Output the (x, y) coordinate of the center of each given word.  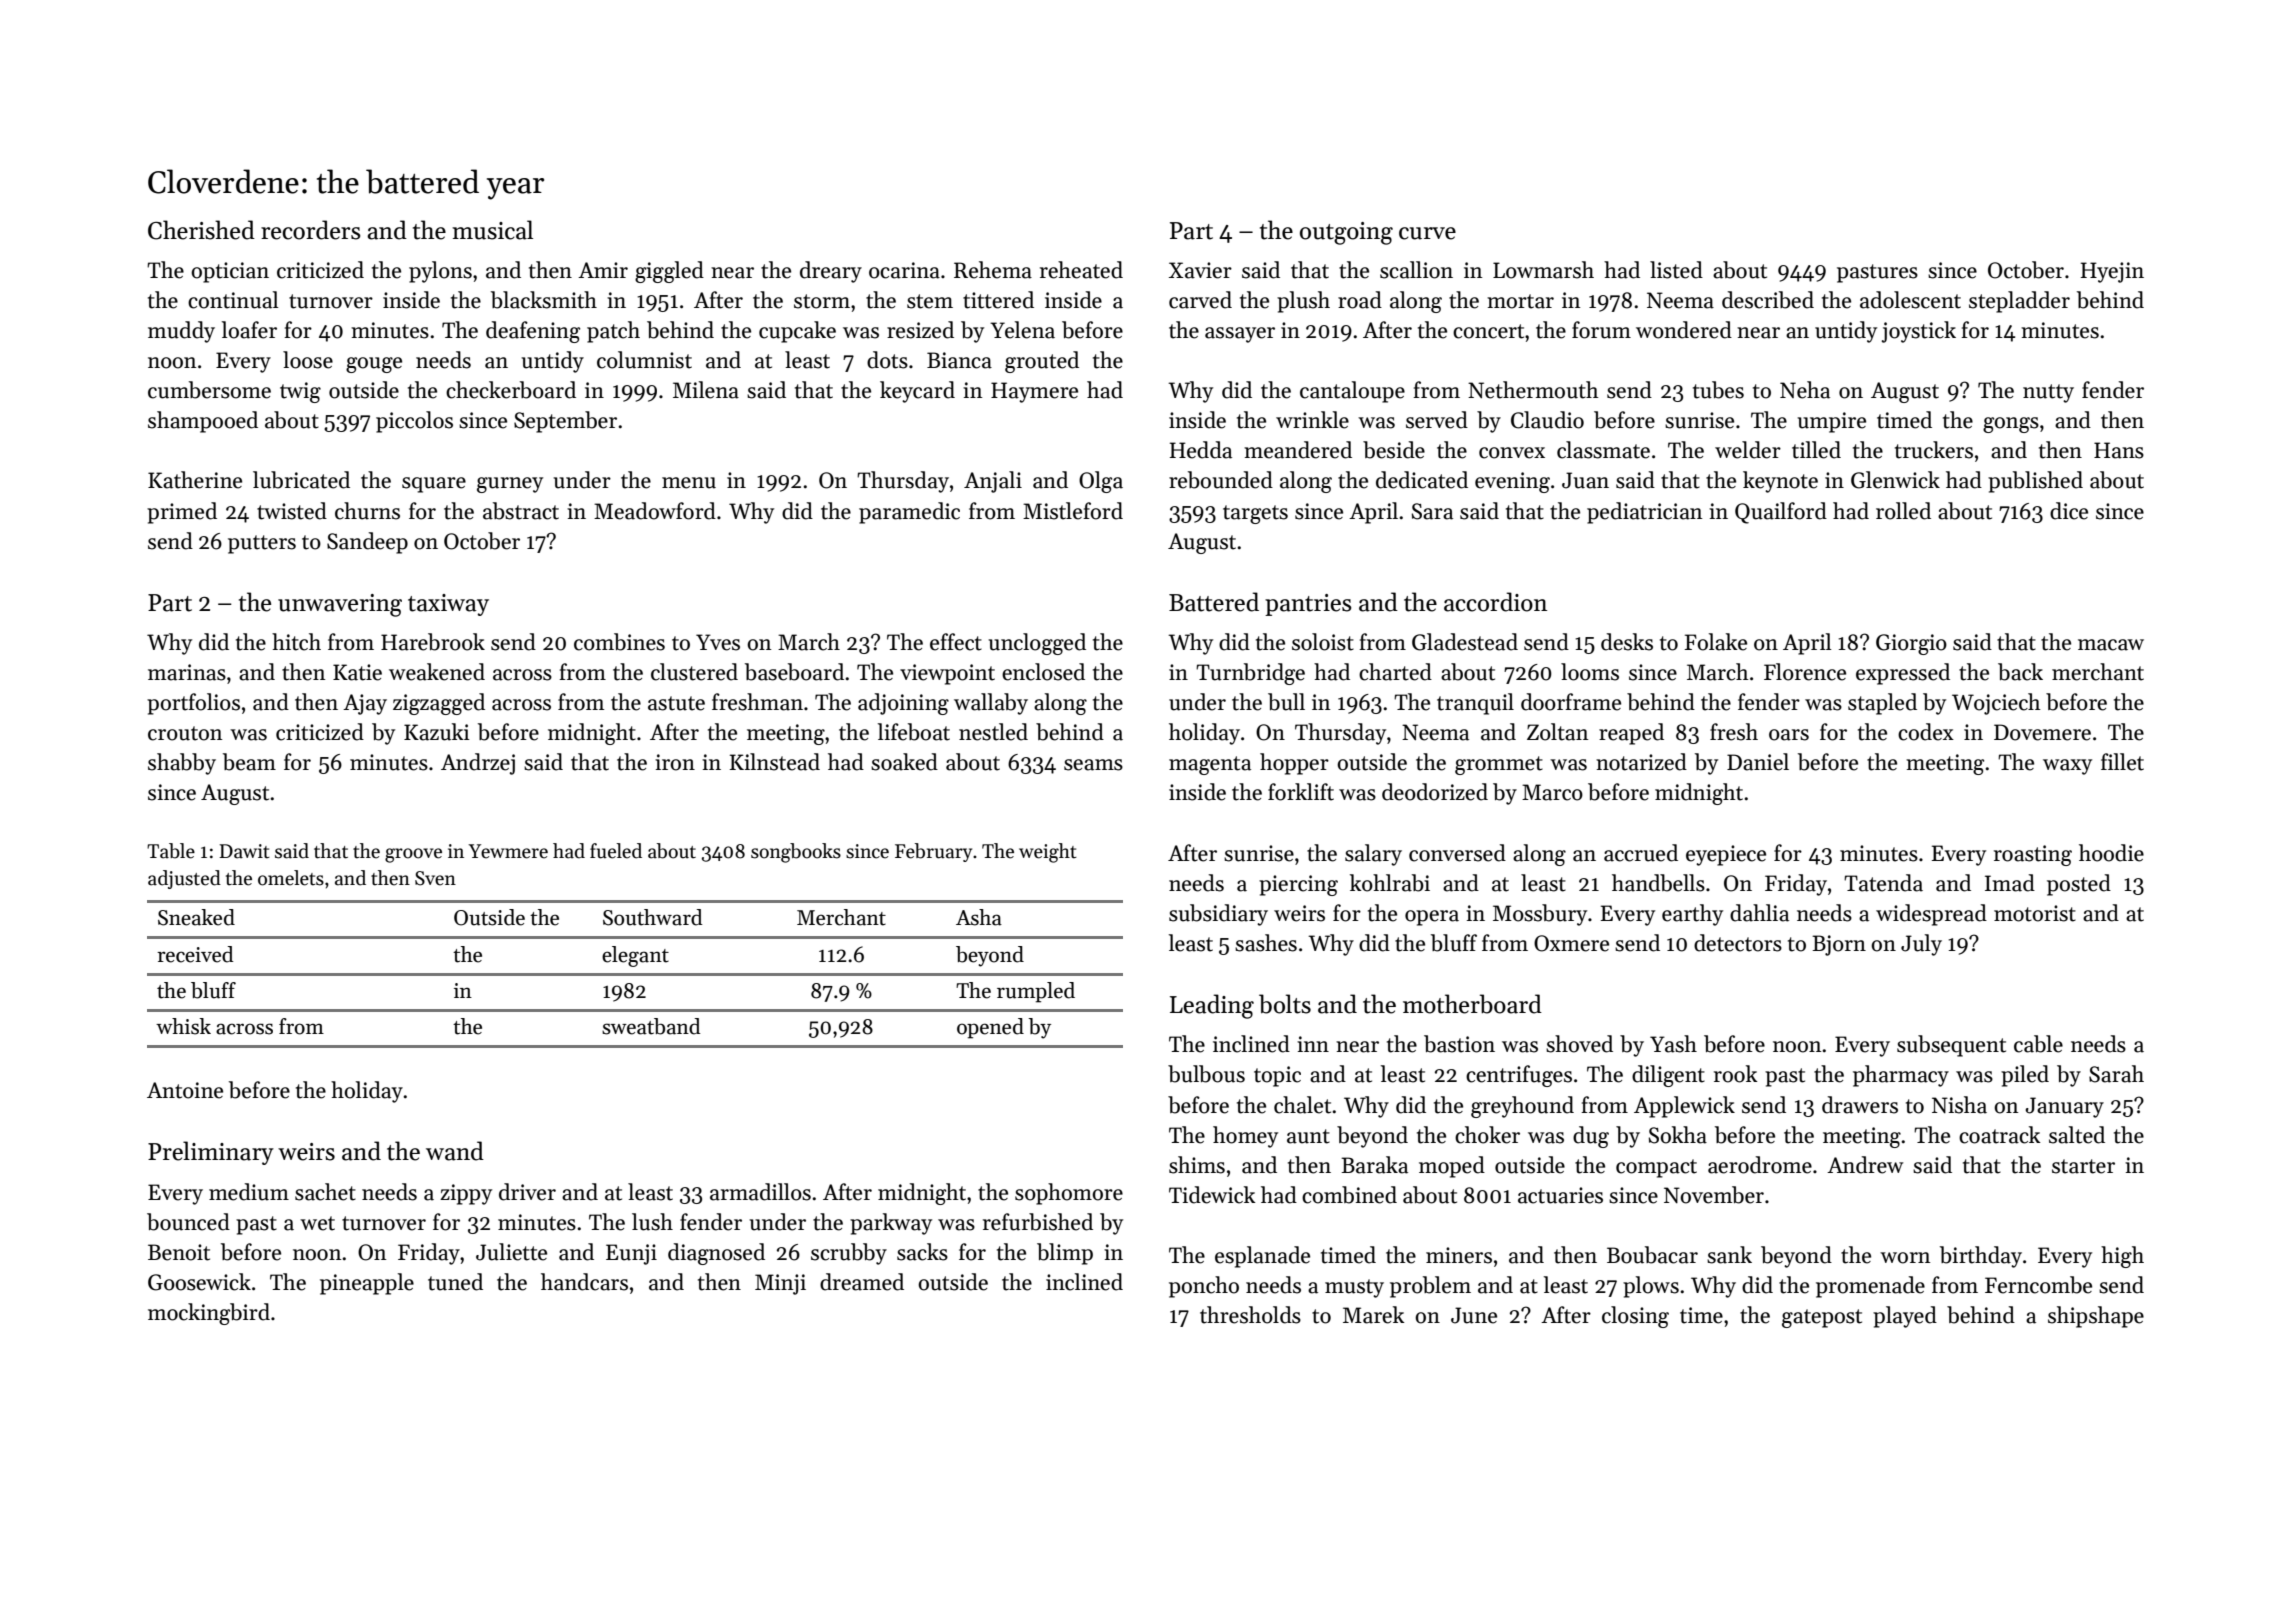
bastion (1459, 1044)
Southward (653, 917)
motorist (2035, 913)
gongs (2011, 425)
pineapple (367, 1284)
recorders (310, 230)
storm (822, 301)
